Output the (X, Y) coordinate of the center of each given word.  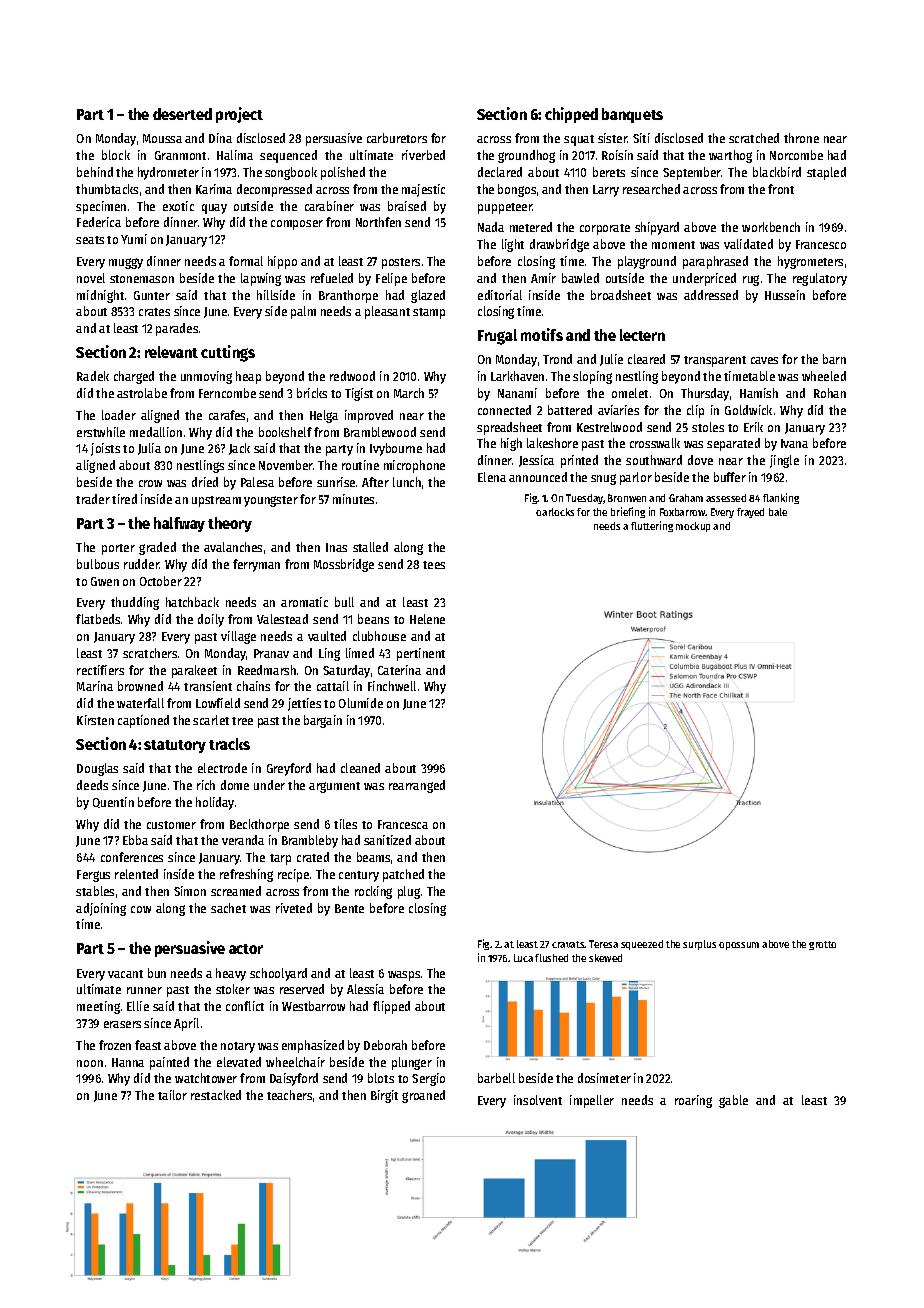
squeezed (642, 945)
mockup (693, 527)
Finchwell (392, 686)
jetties (304, 704)
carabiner (329, 206)
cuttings (228, 353)
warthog (730, 156)
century (359, 876)
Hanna (128, 1062)
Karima (214, 189)
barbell (496, 1078)
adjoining (101, 909)
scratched (754, 138)
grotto (822, 945)
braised (407, 206)
